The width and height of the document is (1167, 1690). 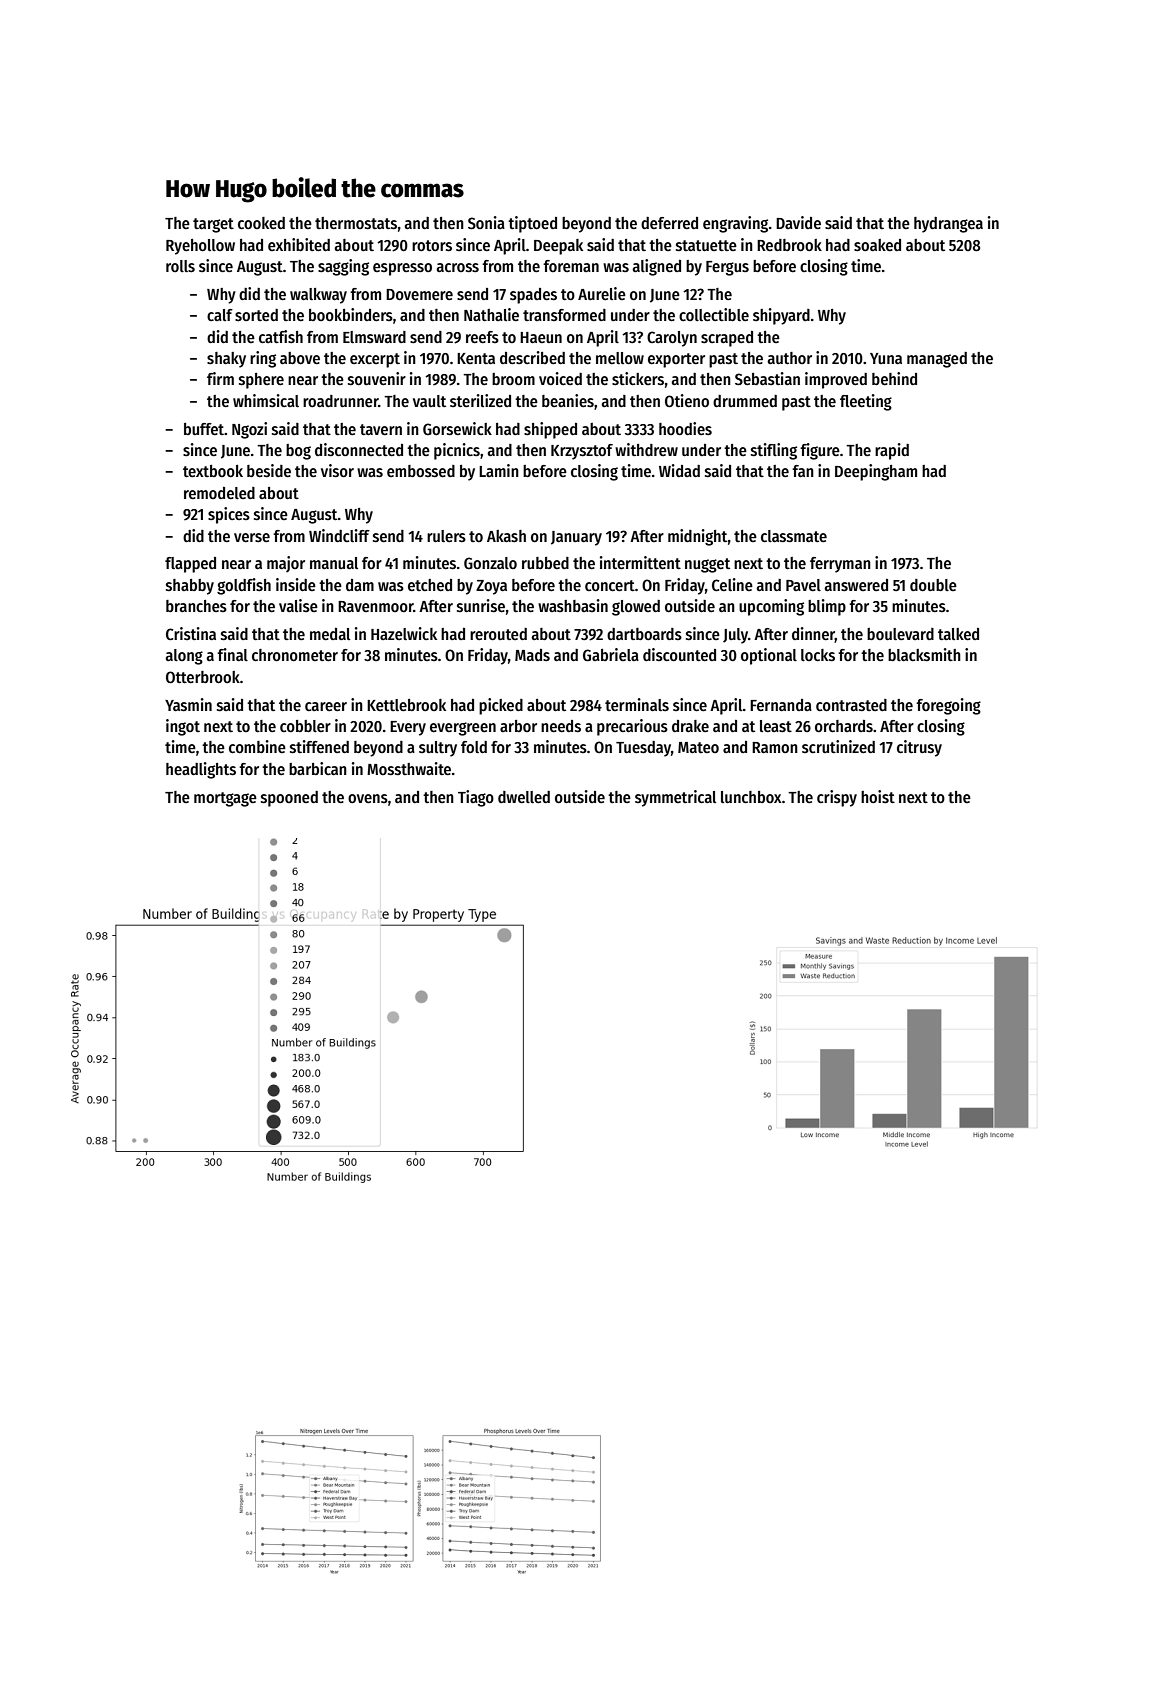 I want to click on flapped, so click(x=190, y=565).
